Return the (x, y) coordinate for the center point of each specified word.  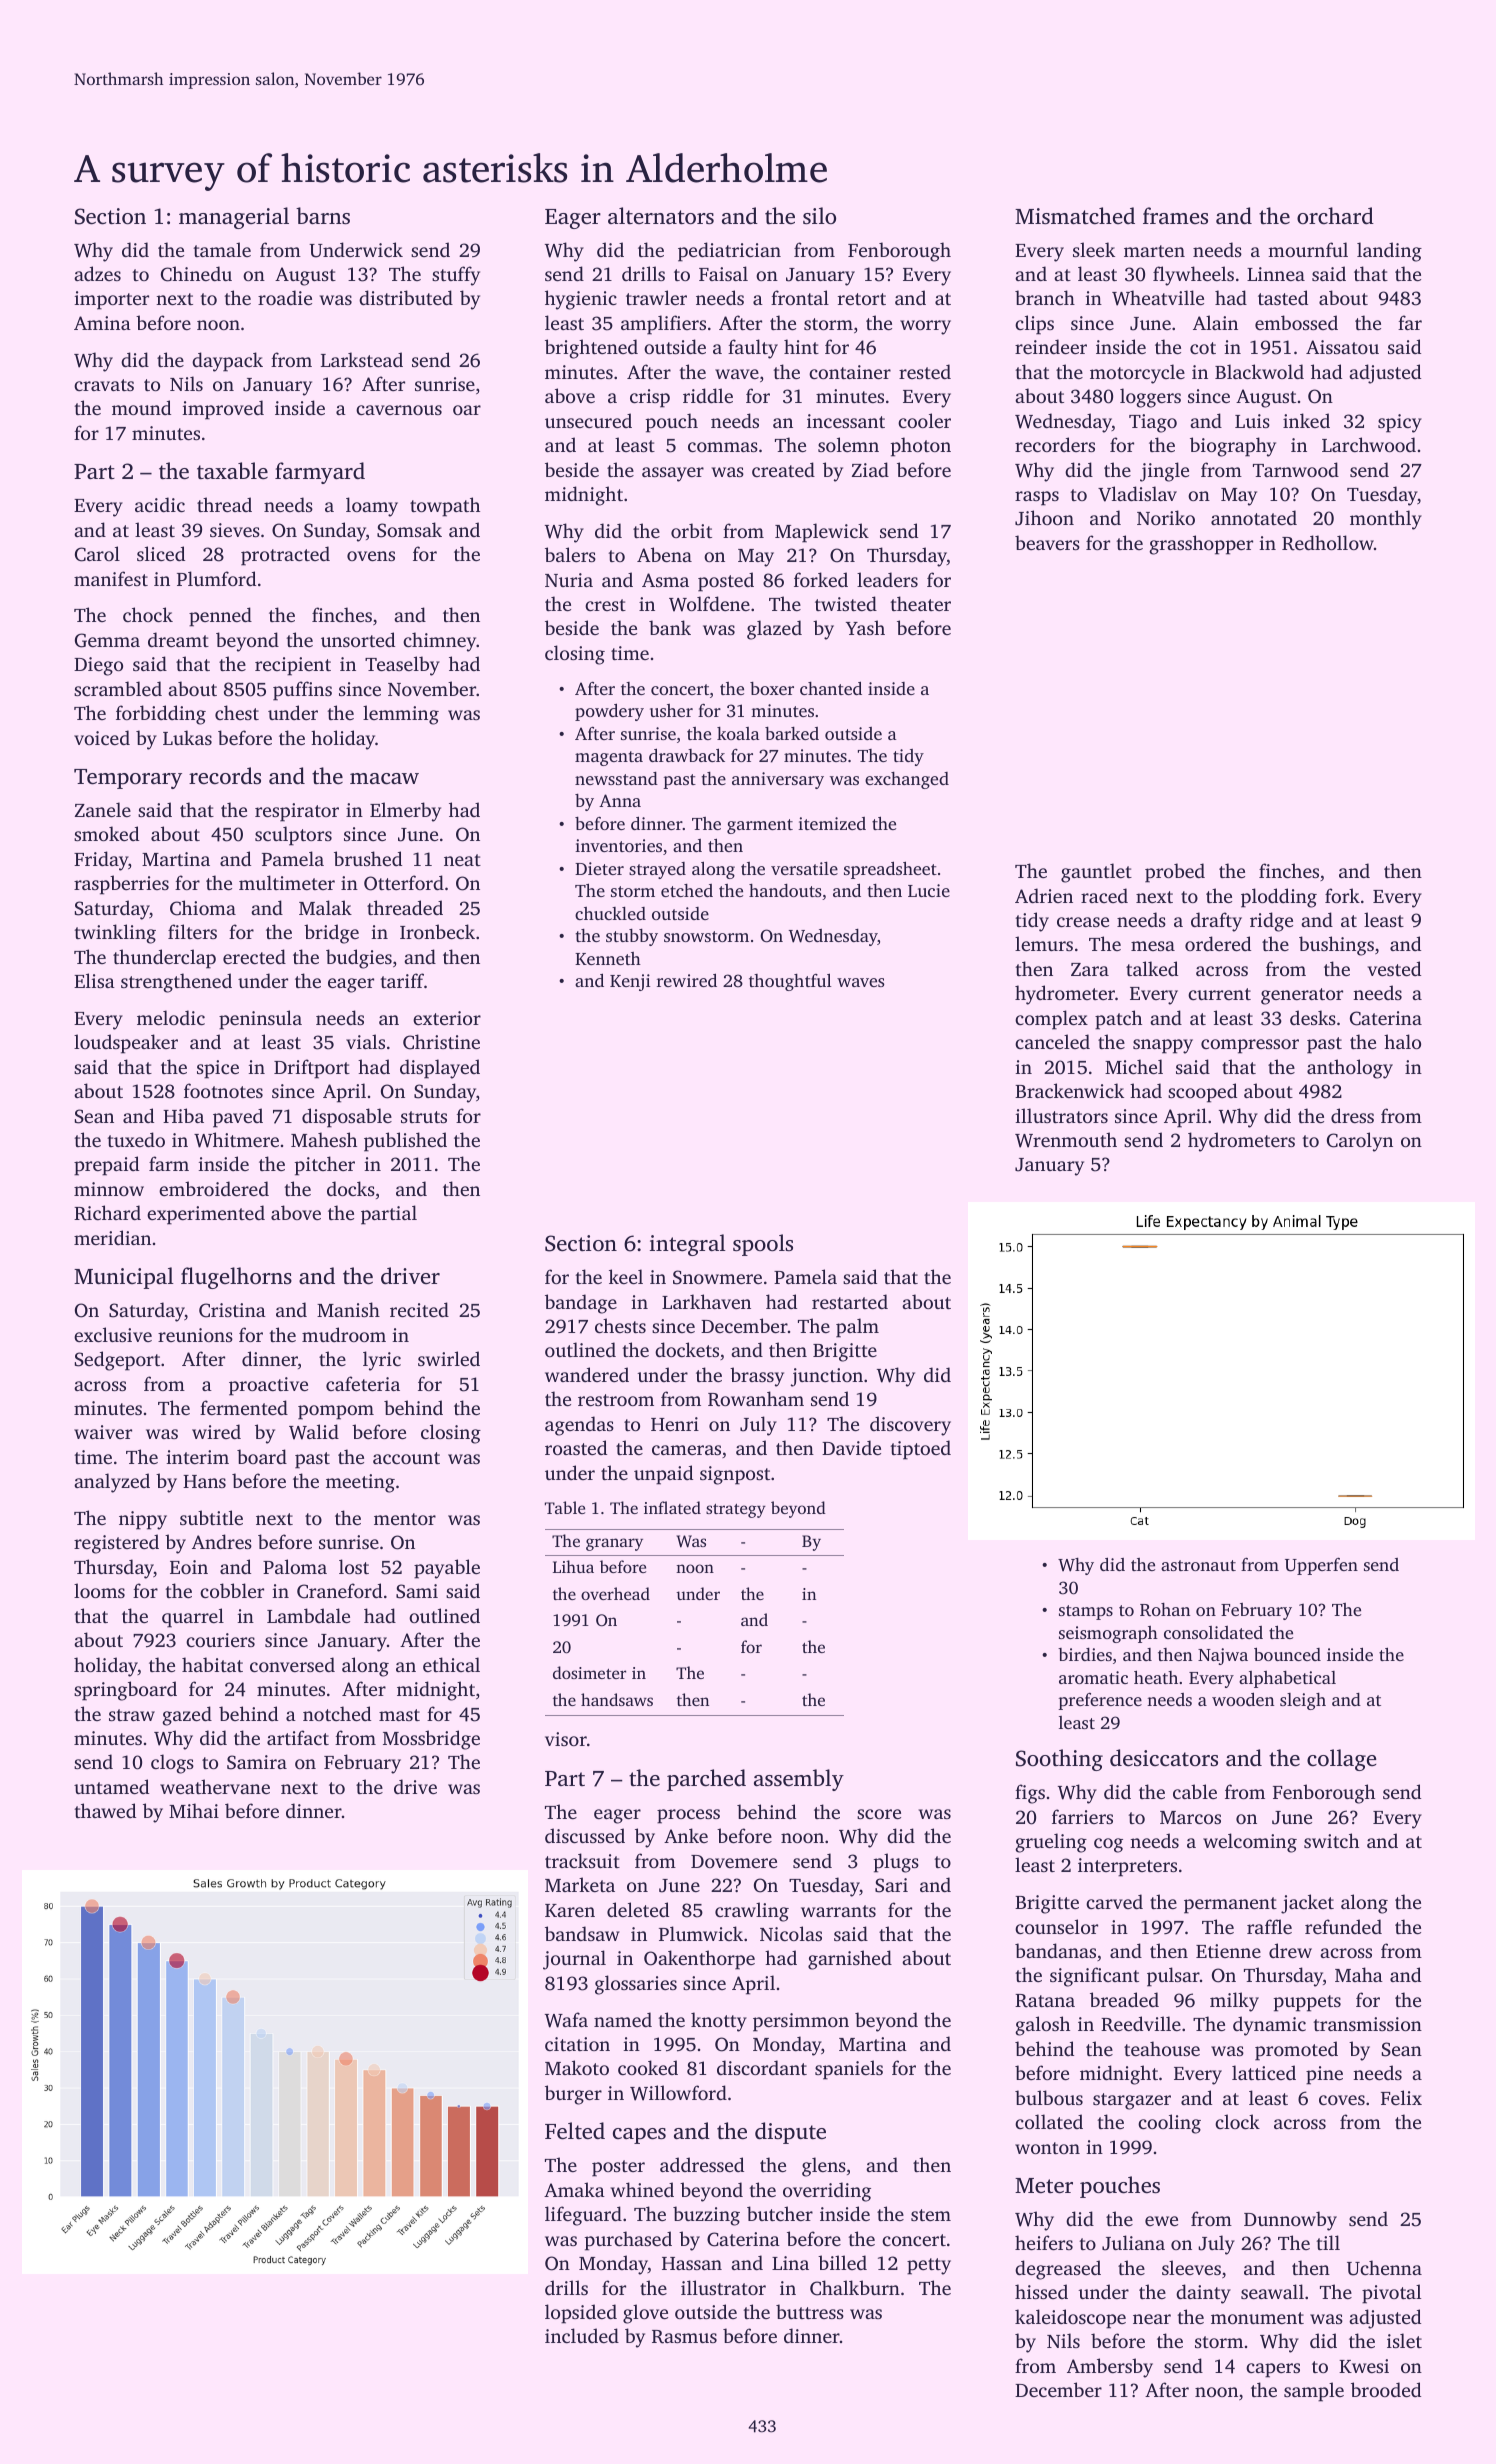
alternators (661, 215)
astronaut (1198, 1565)
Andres (222, 1541)
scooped (1202, 1093)
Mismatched (1075, 215)
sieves (235, 530)
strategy (736, 1511)
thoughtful (790, 982)
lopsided (581, 2314)
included (582, 2335)
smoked (106, 833)
